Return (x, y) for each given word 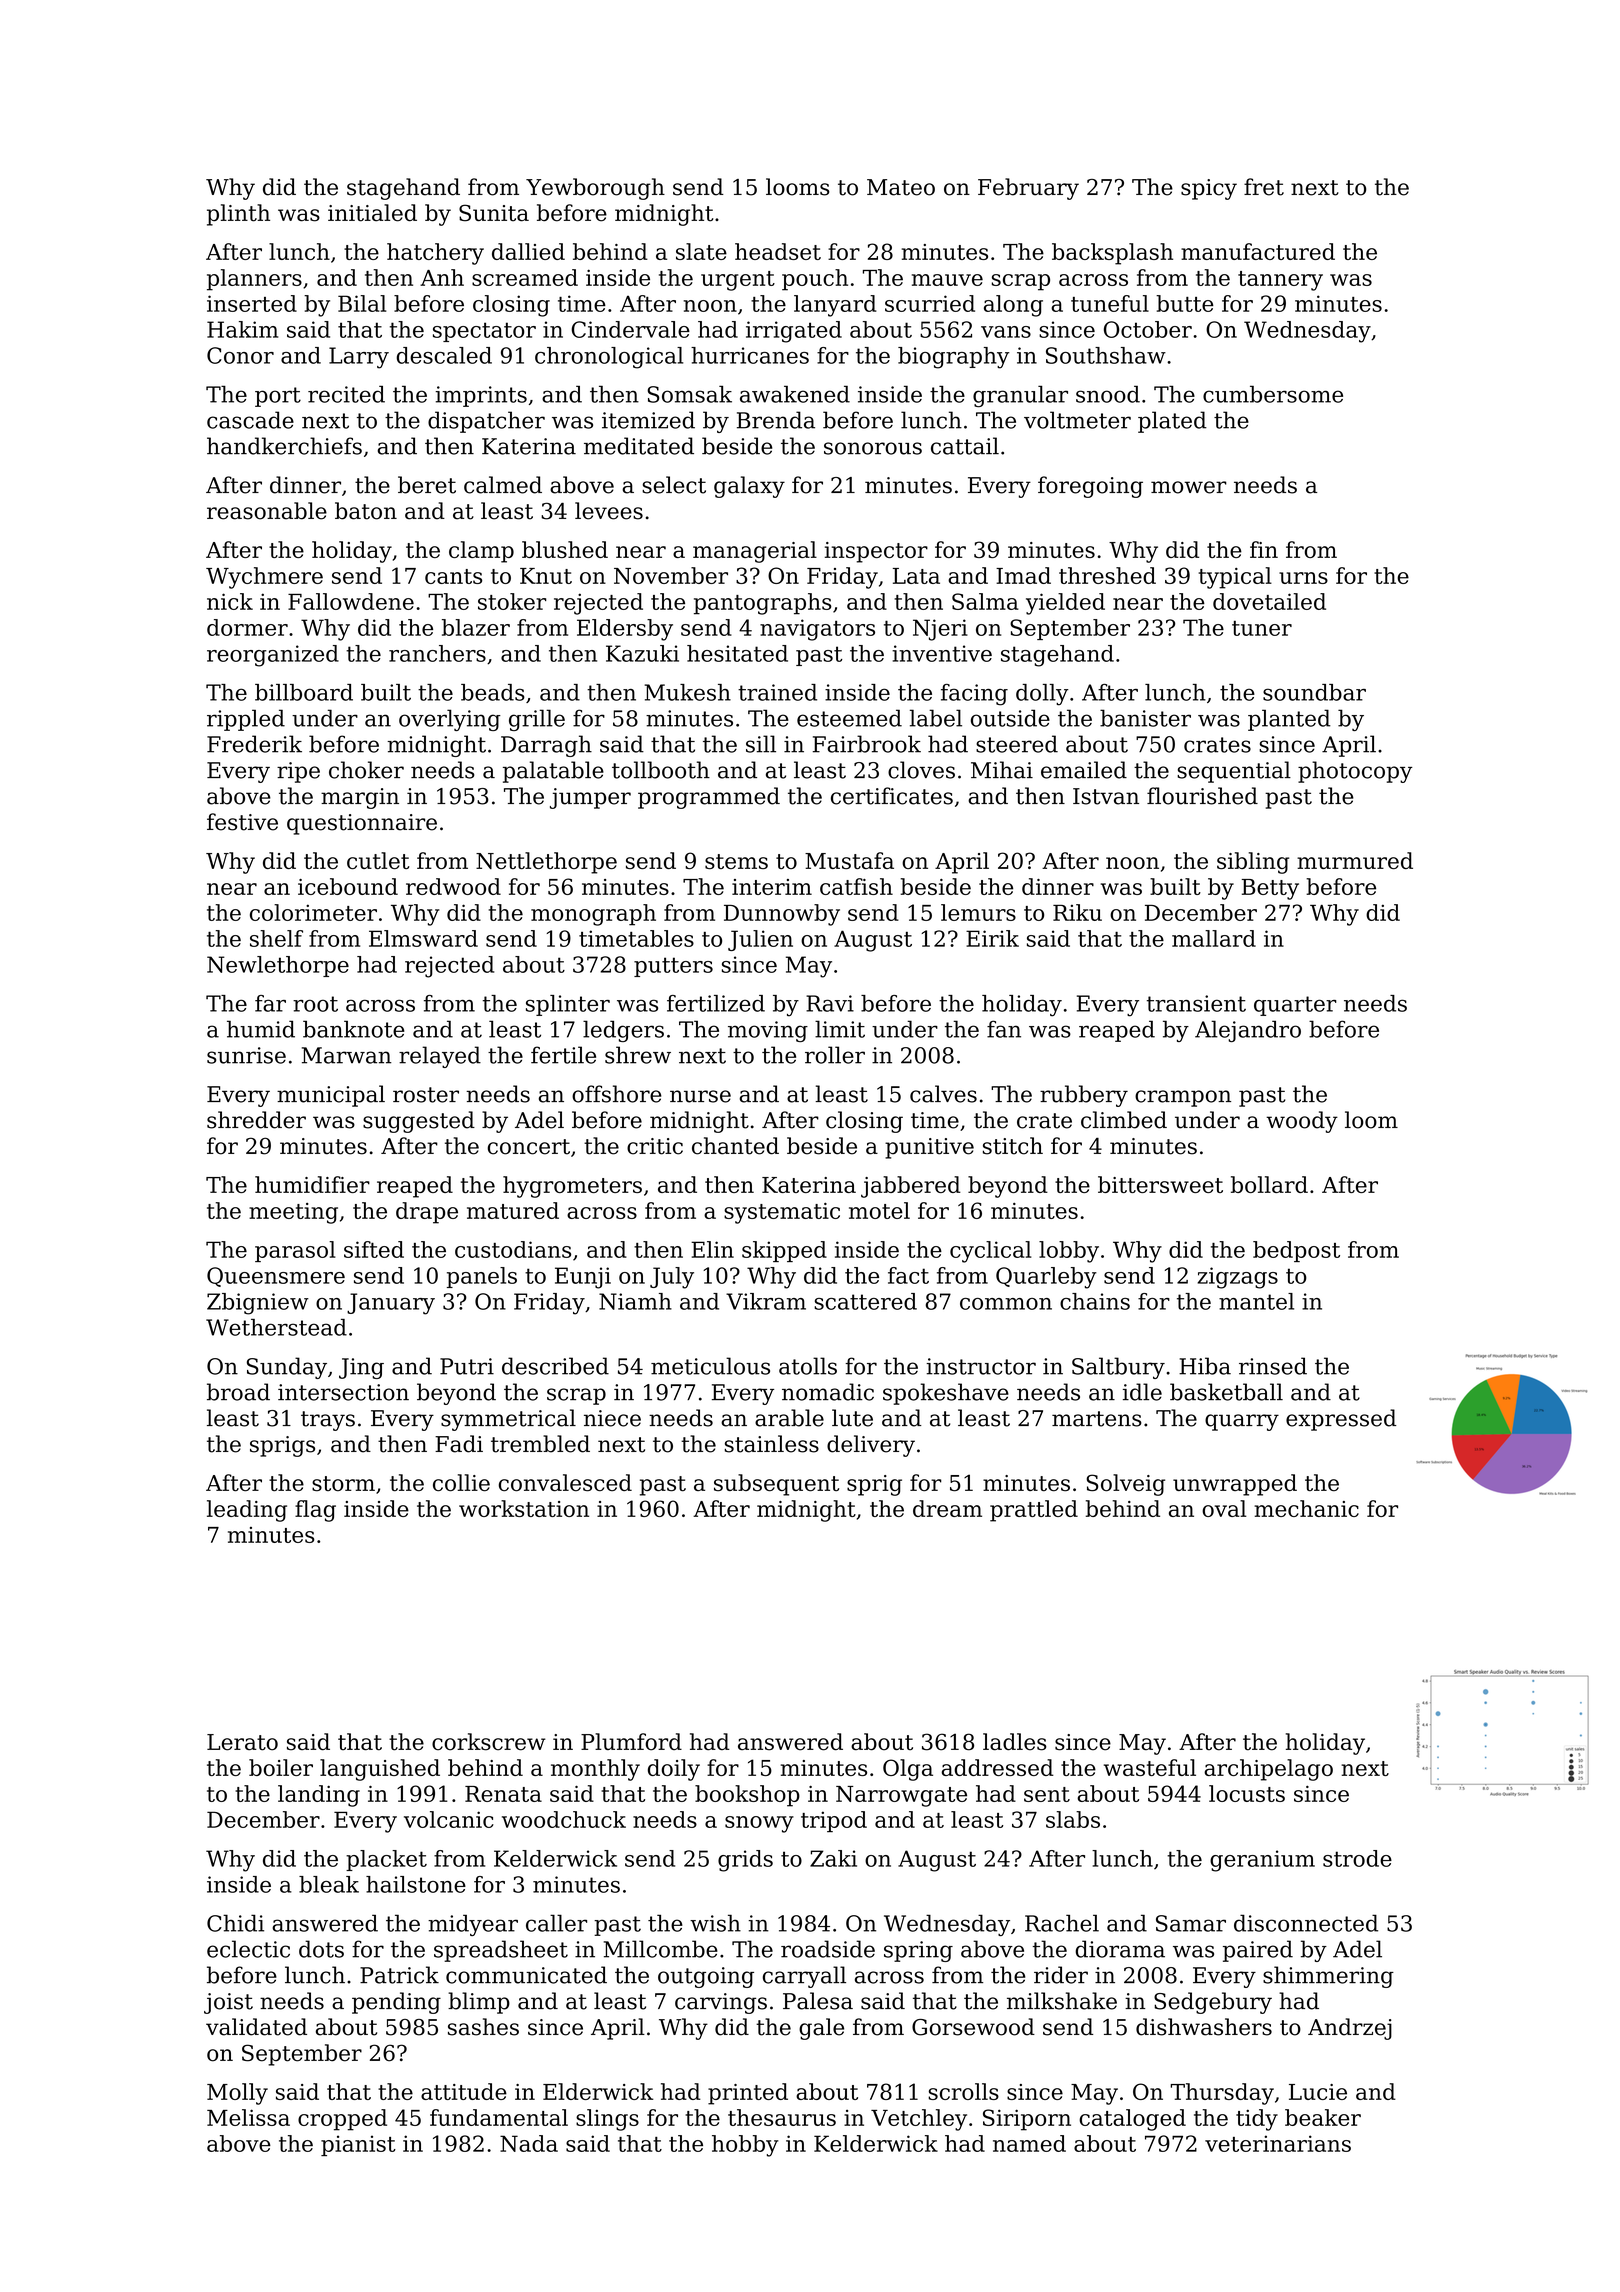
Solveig (1126, 1485)
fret (1264, 187)
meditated (639, 446)
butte (1185, 303)
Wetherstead (276, 1327)
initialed (372, 213)
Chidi (235, 1923)
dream (947, 1508)
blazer (476, 627)
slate (701, 251)
